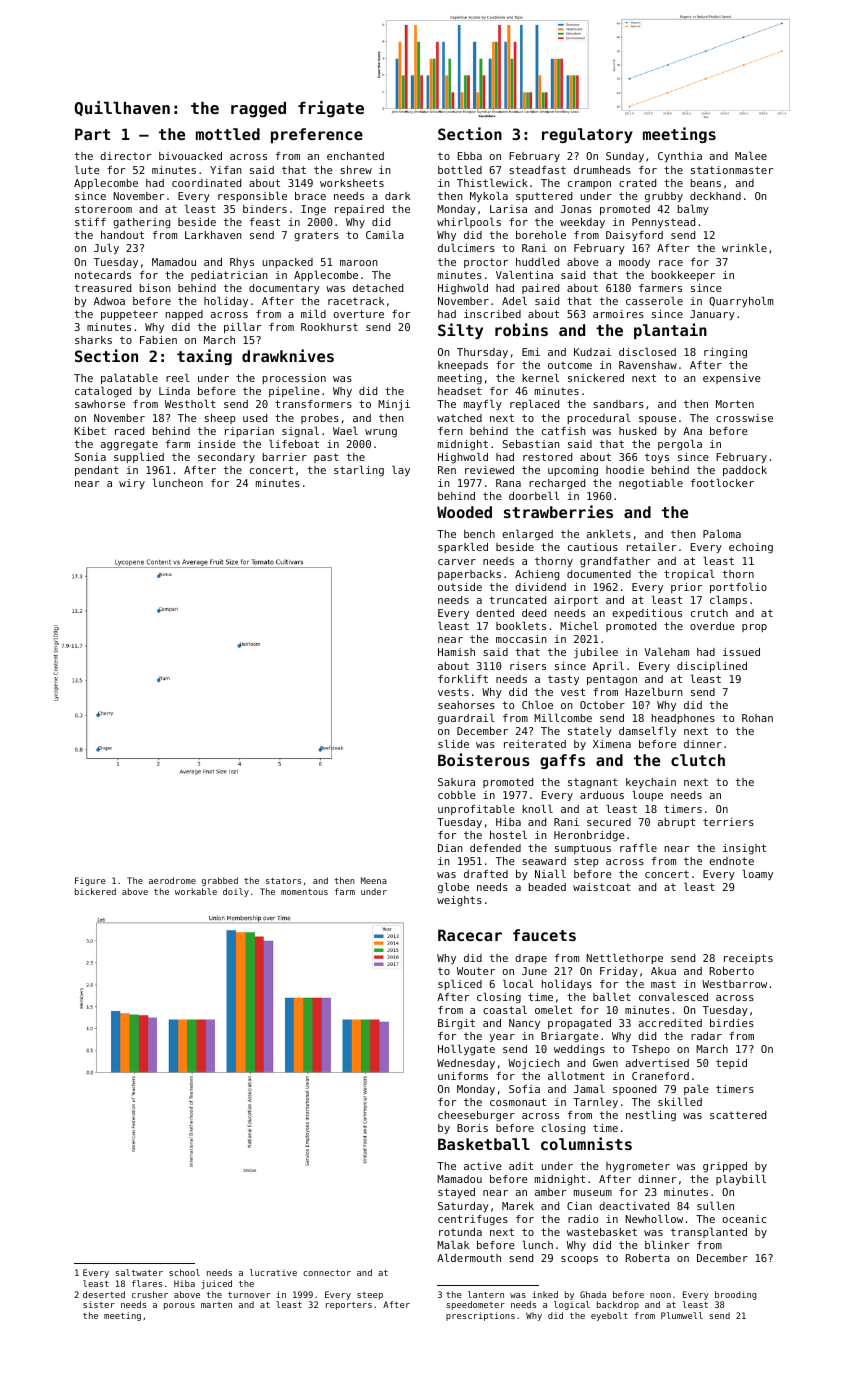  Describe the element at coordinates (625, 470) in the image. I see `hoodie` at that location.
